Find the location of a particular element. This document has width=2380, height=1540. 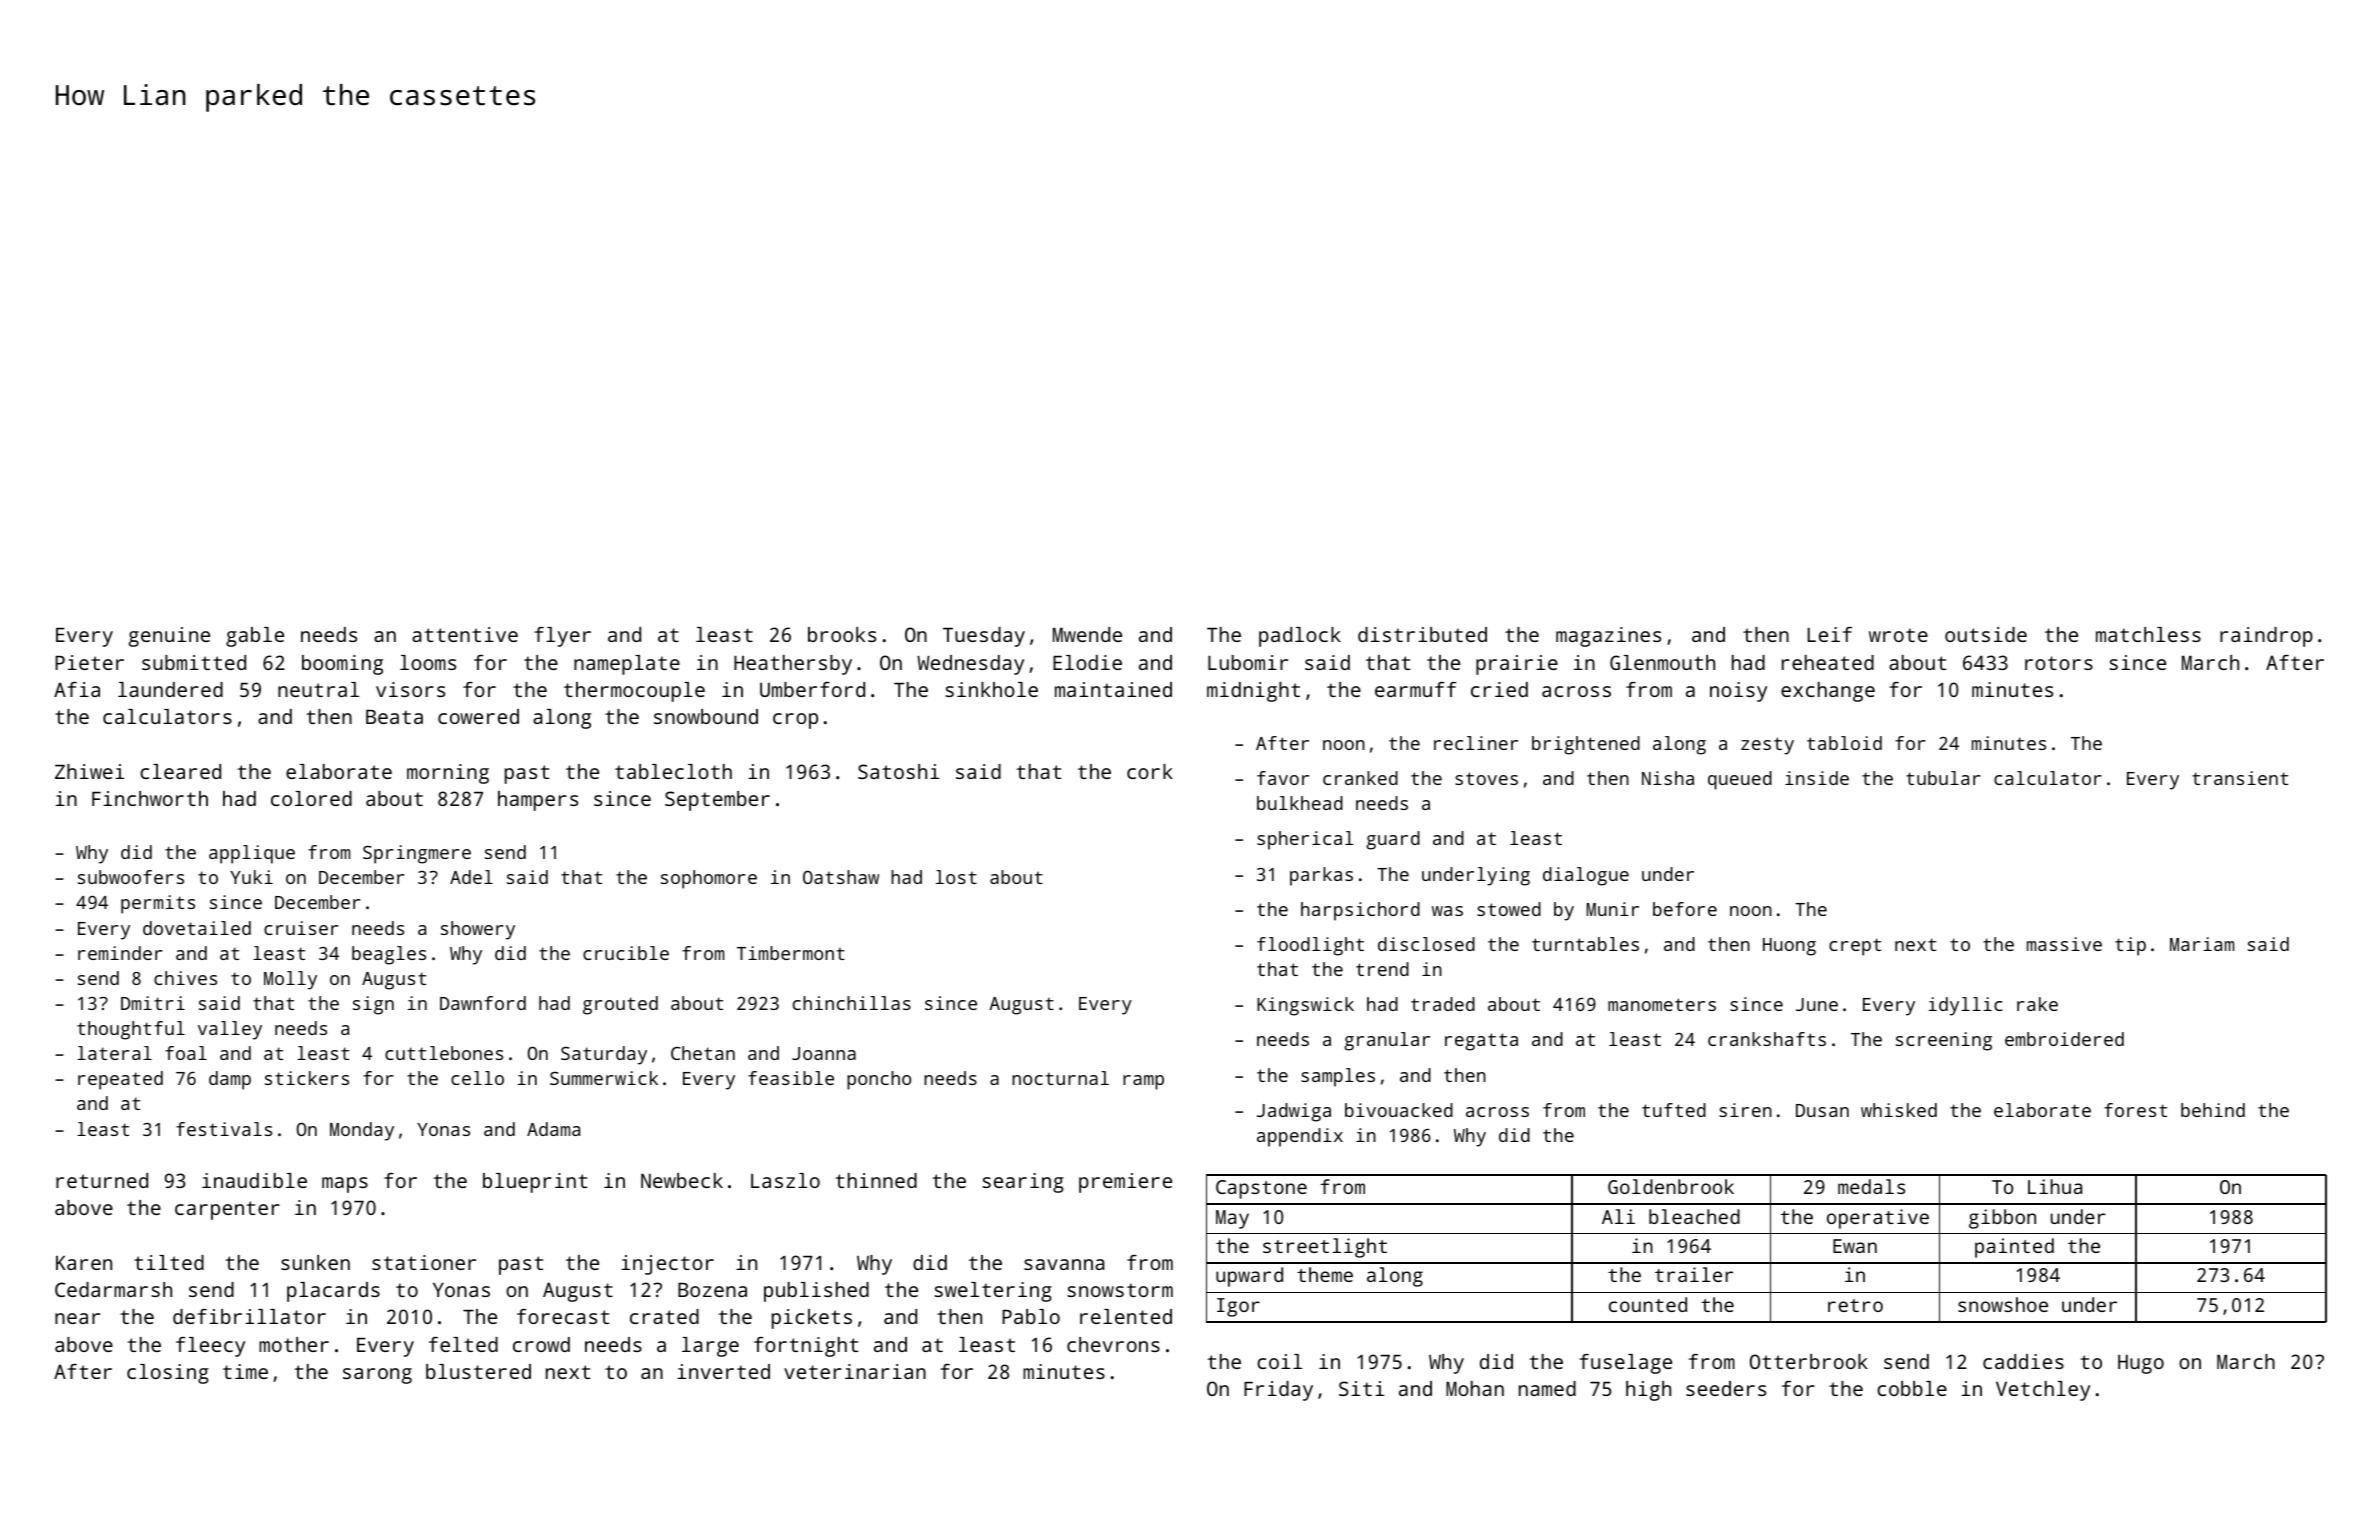

festivals is located at coordinates (224, 1129).
